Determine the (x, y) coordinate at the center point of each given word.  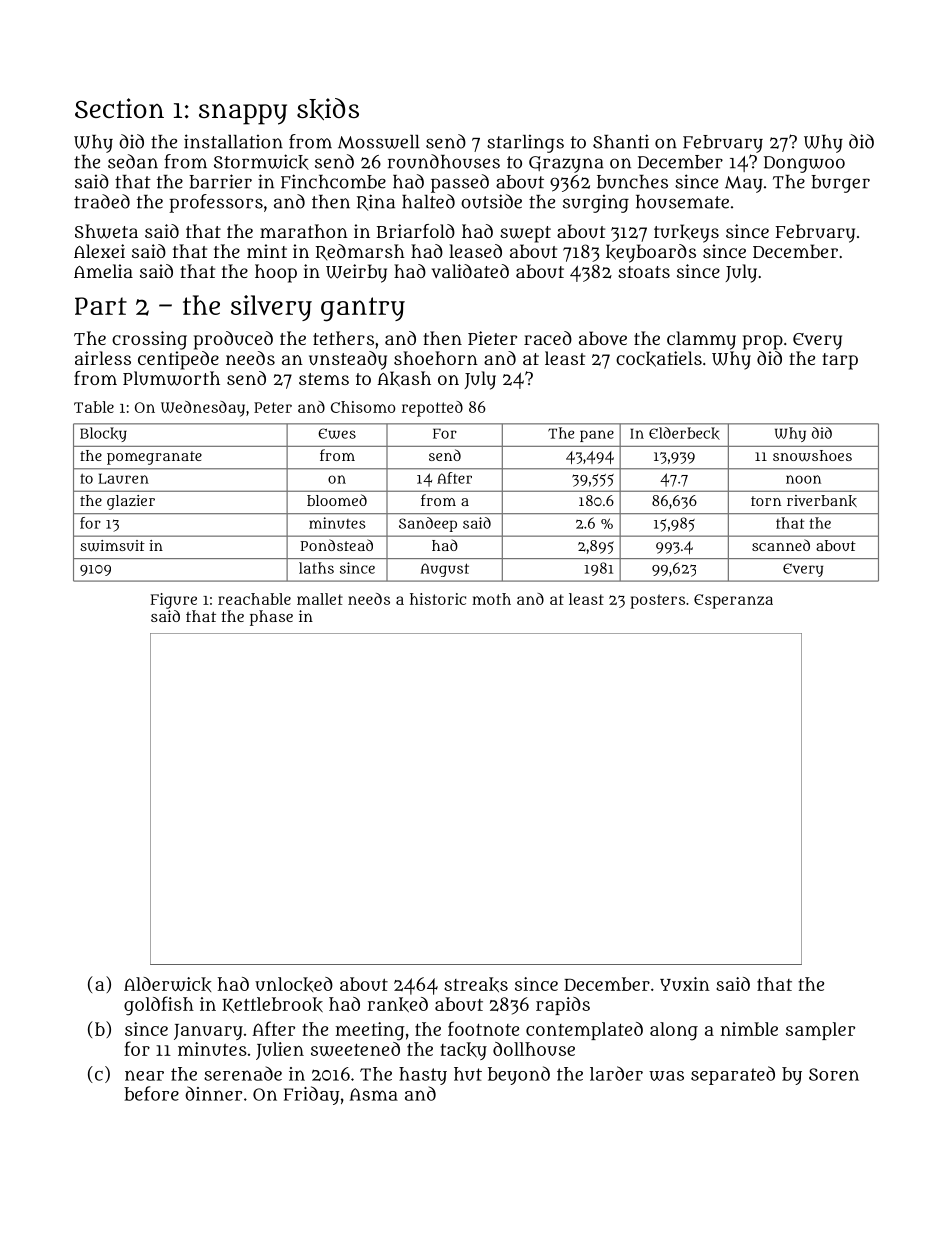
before (151, 1093)
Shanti (621, 141)
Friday (312, 1095)
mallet (320, 599)
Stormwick (261, 162)
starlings (525, 144)
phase (271, 618)
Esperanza (733, 601)
